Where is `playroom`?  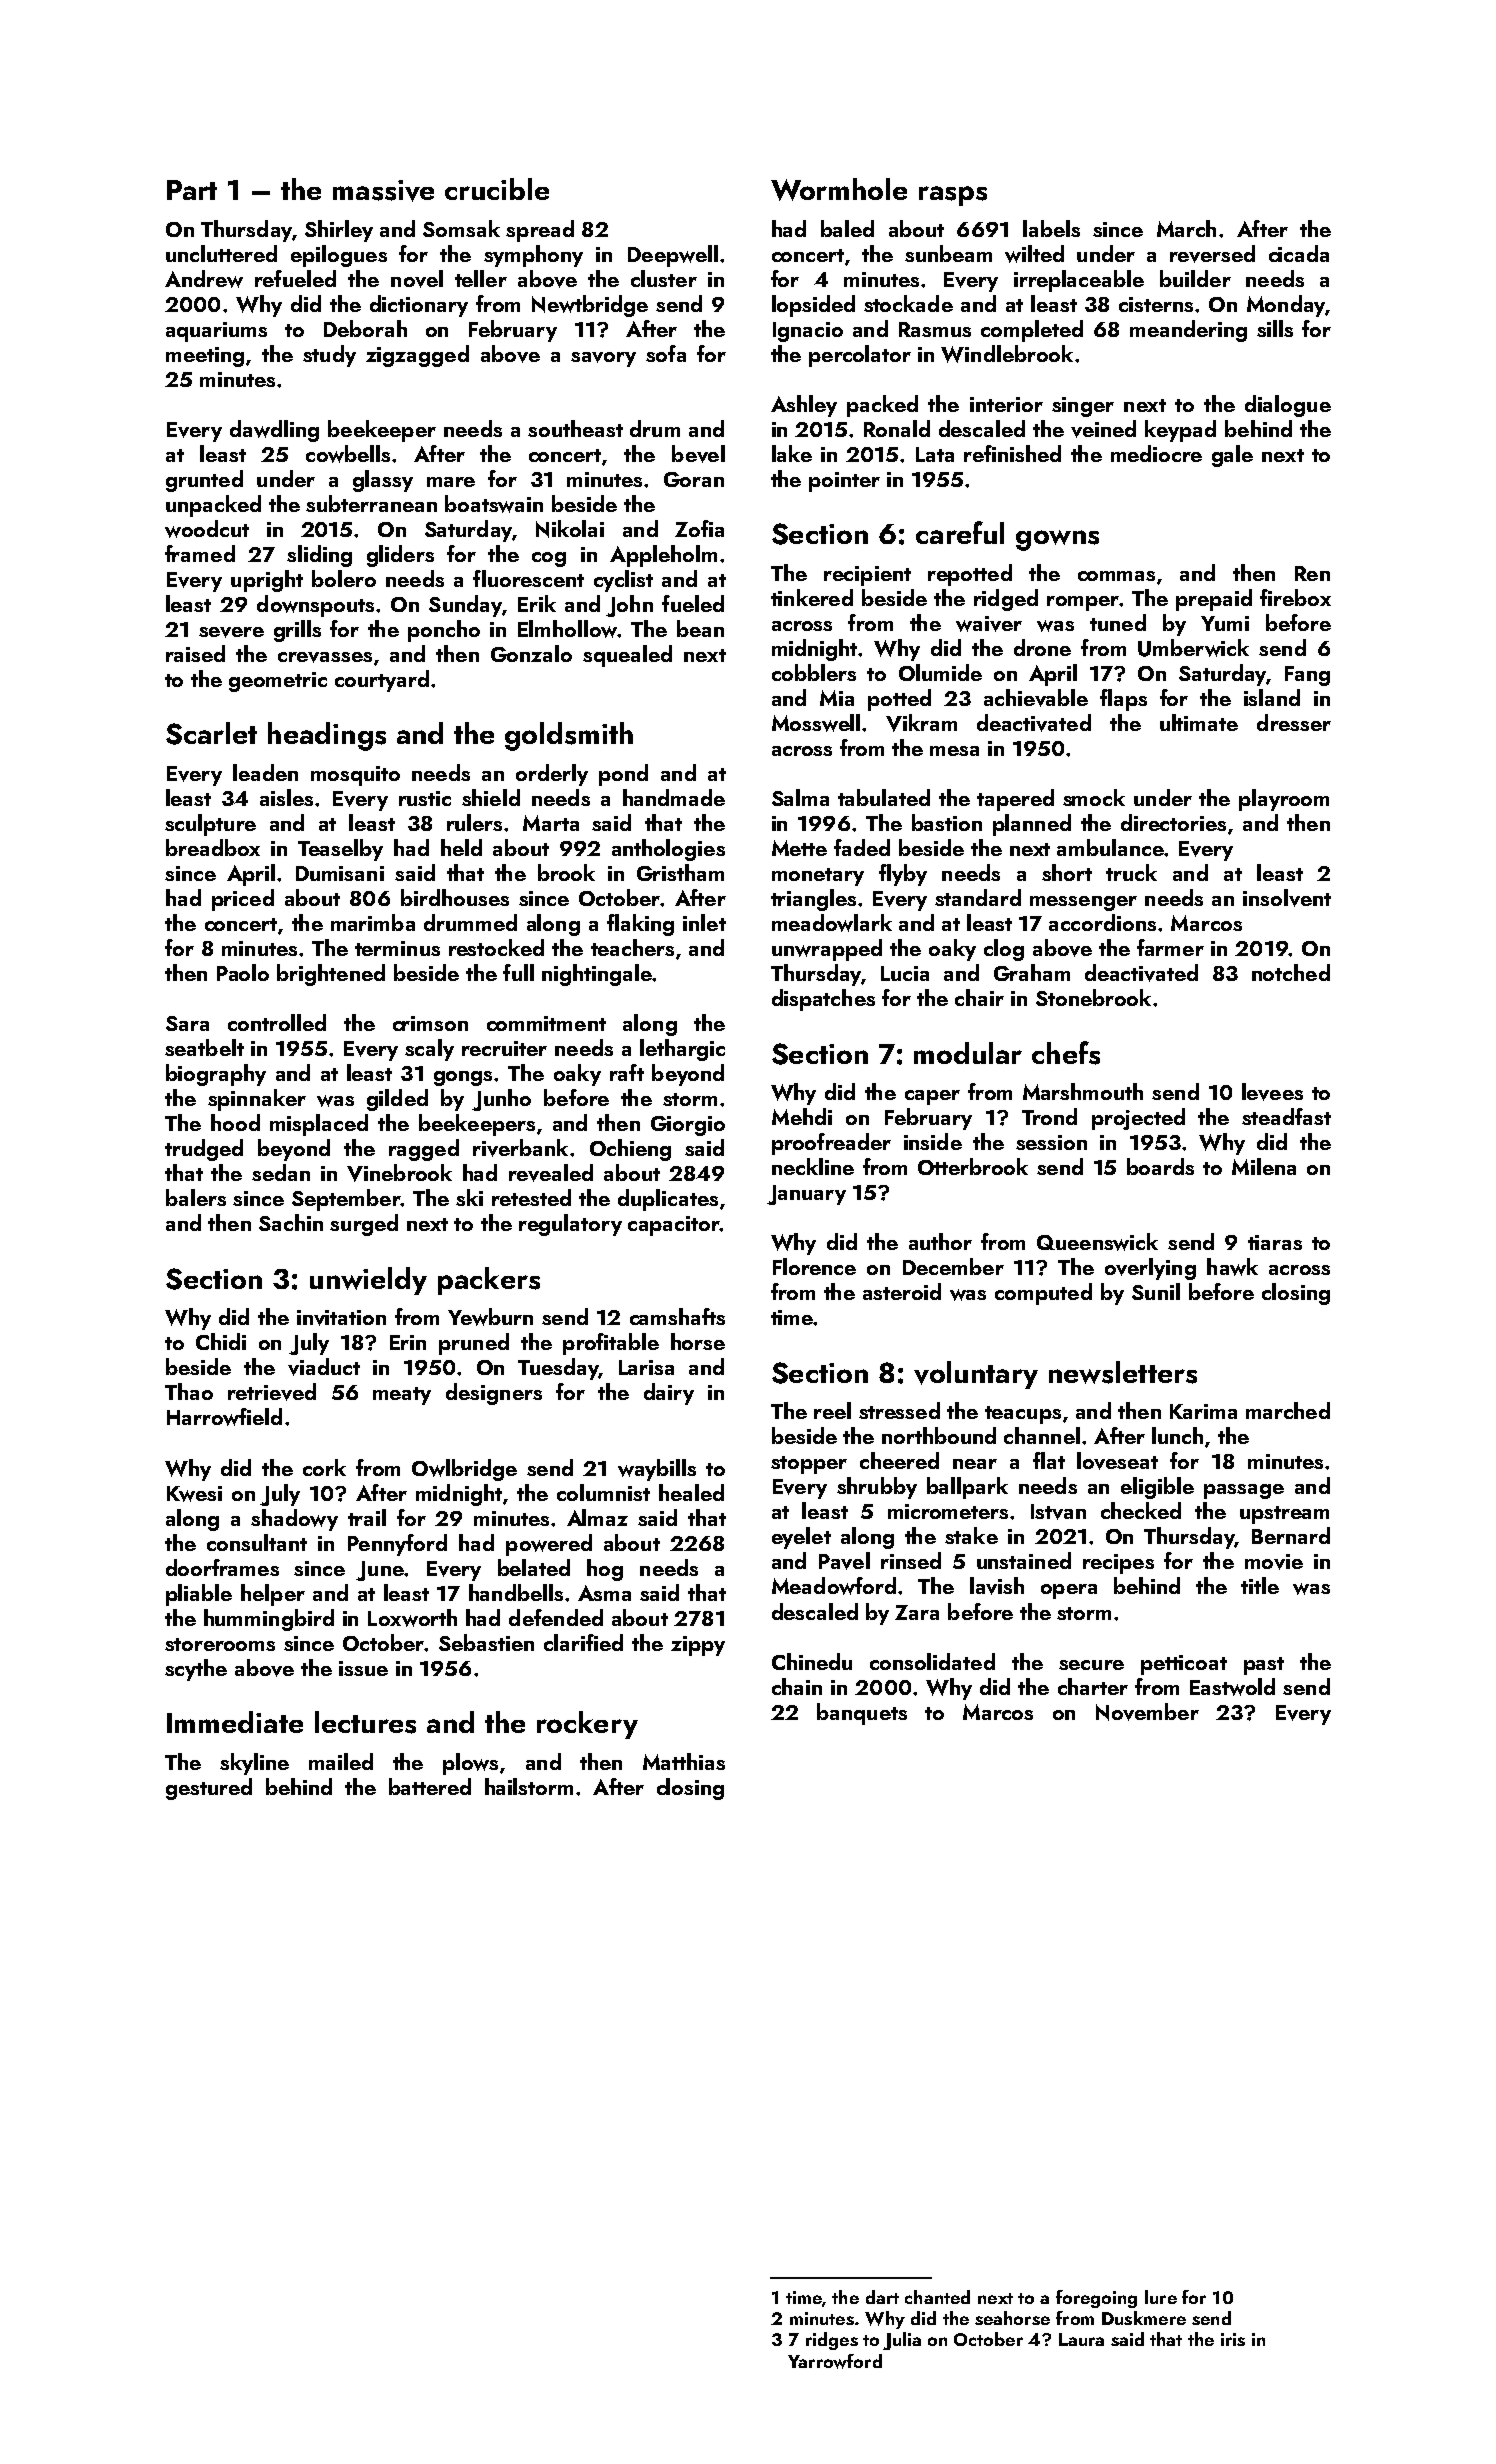
playroom is located at coordinates (1284, 800).
